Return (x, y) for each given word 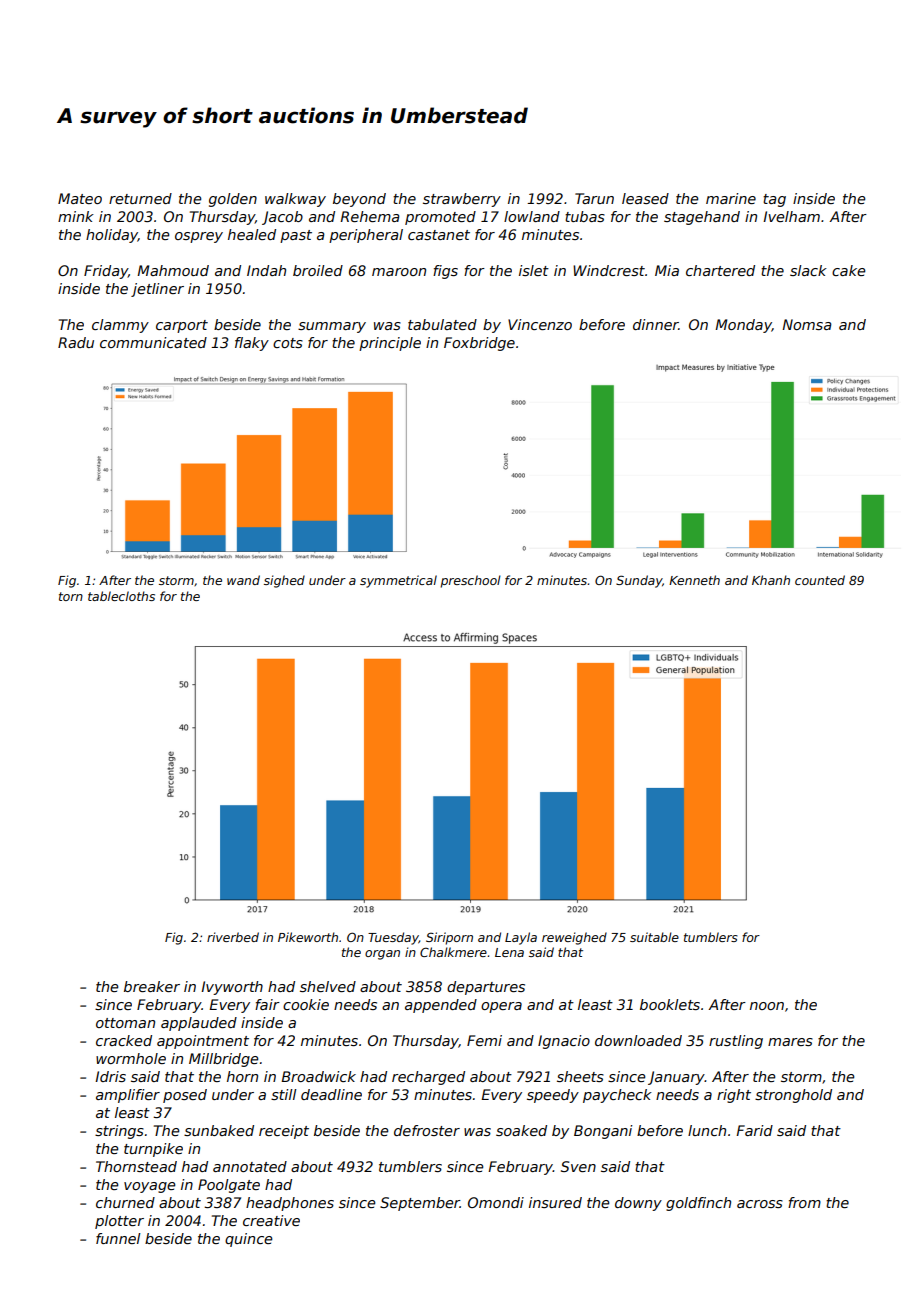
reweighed (574, 938)
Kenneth (694, 580)
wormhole (131, 1058)
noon (767, 1006)
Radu (76, 342)
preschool (470, 581)
